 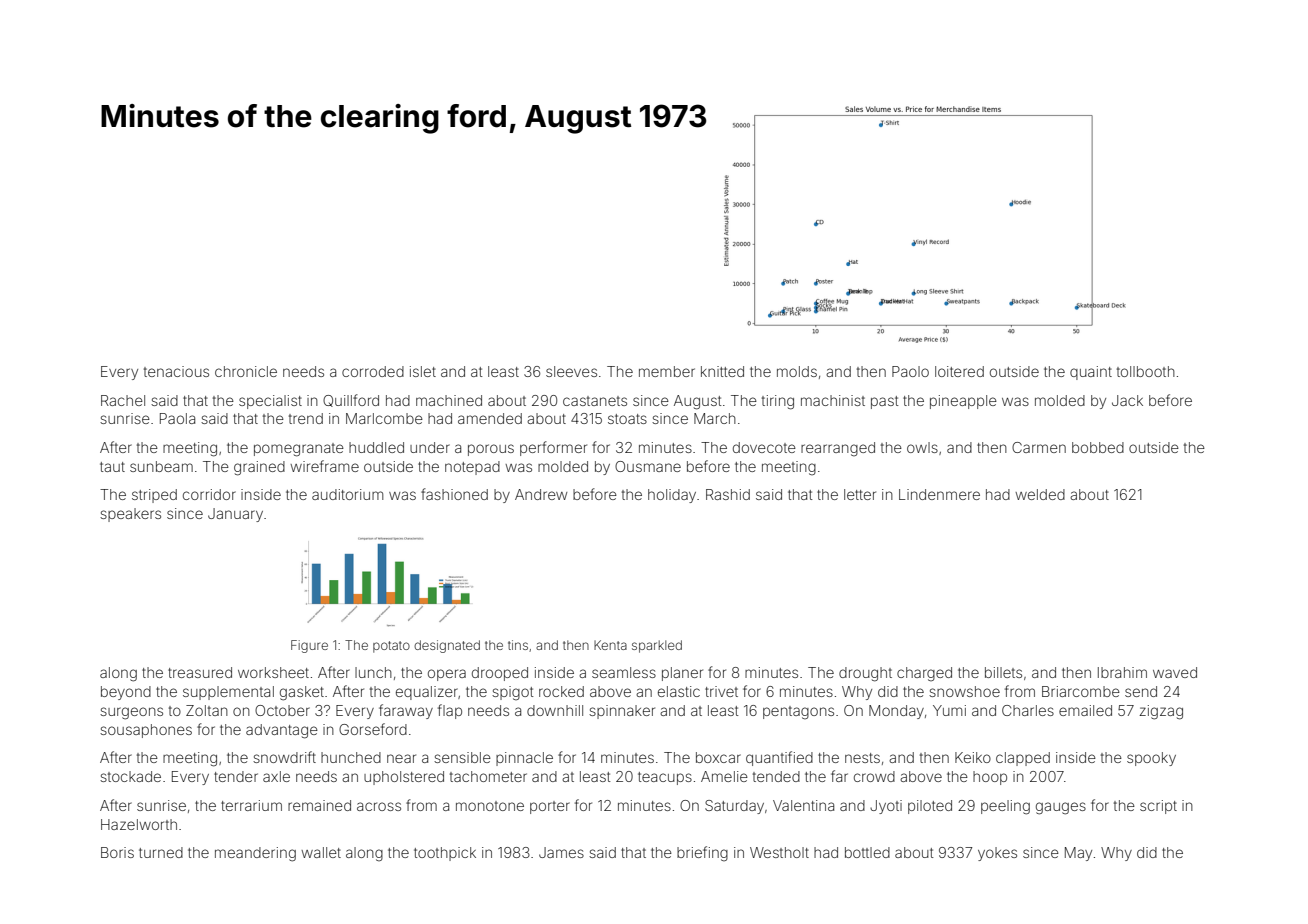 What do you see at coordinates (682, 674) in the document?
I see `planer` at bounding box center [682, 674].
